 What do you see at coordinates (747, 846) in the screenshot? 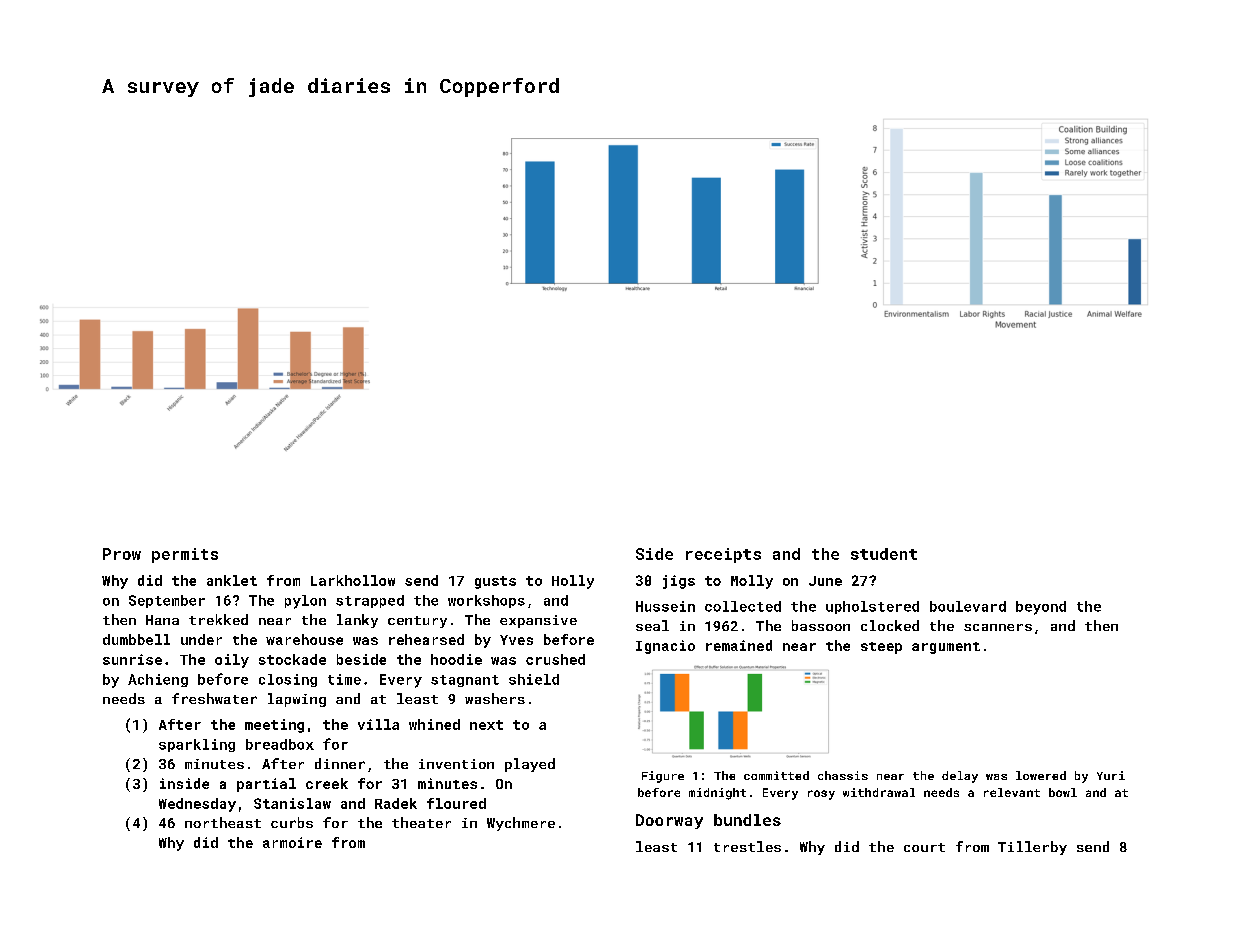
I see `trestles` at bounding box center [747, 846].
